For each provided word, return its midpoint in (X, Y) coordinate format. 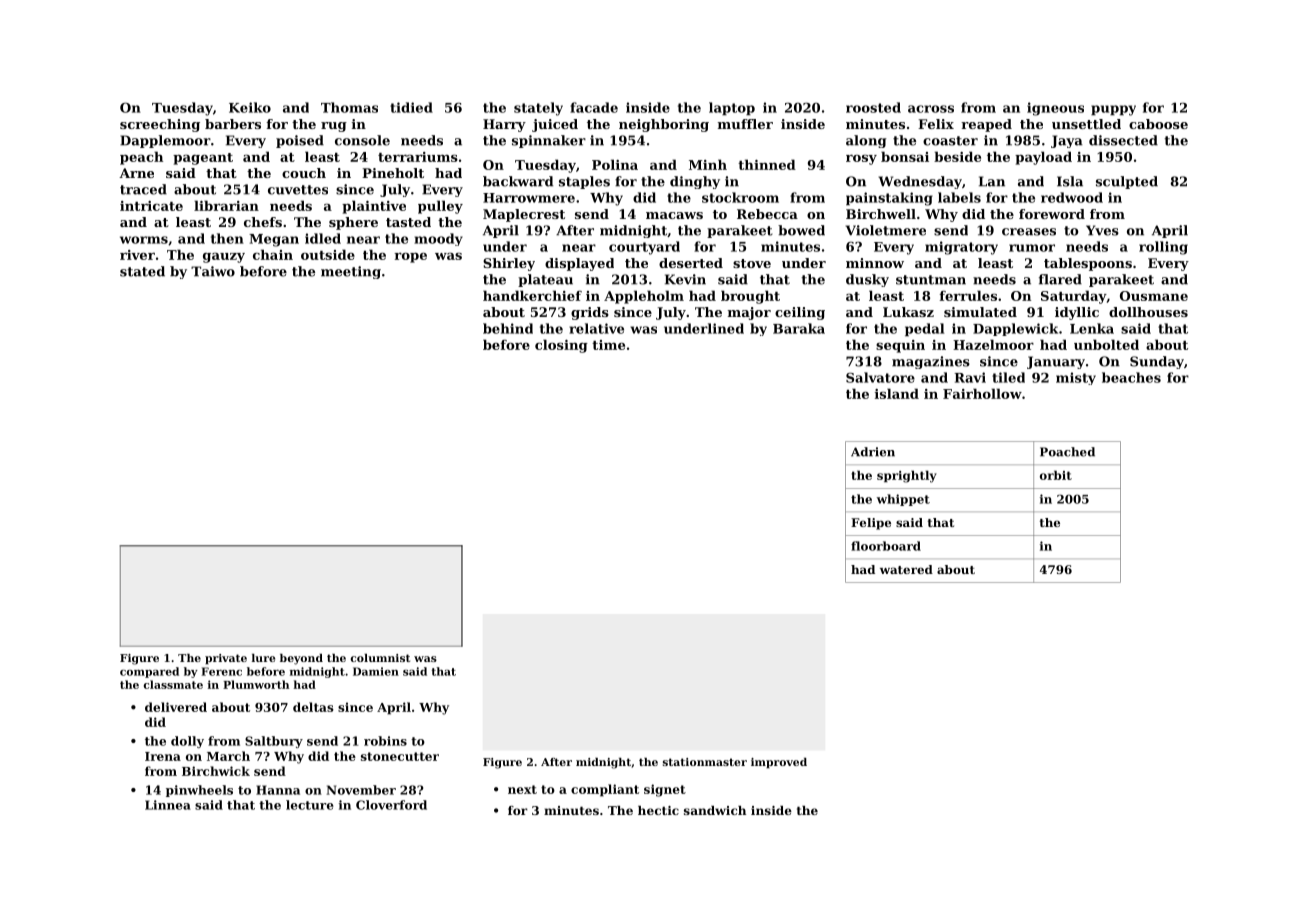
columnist (380, 658)
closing (561, 346)
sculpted (1127, 182)
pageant (203, 159)
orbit (1056, 475)
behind (508, 328)
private (226, 659)
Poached (1067, 452)
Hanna (278, 790)
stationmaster (705, 762)
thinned (767, 164)
